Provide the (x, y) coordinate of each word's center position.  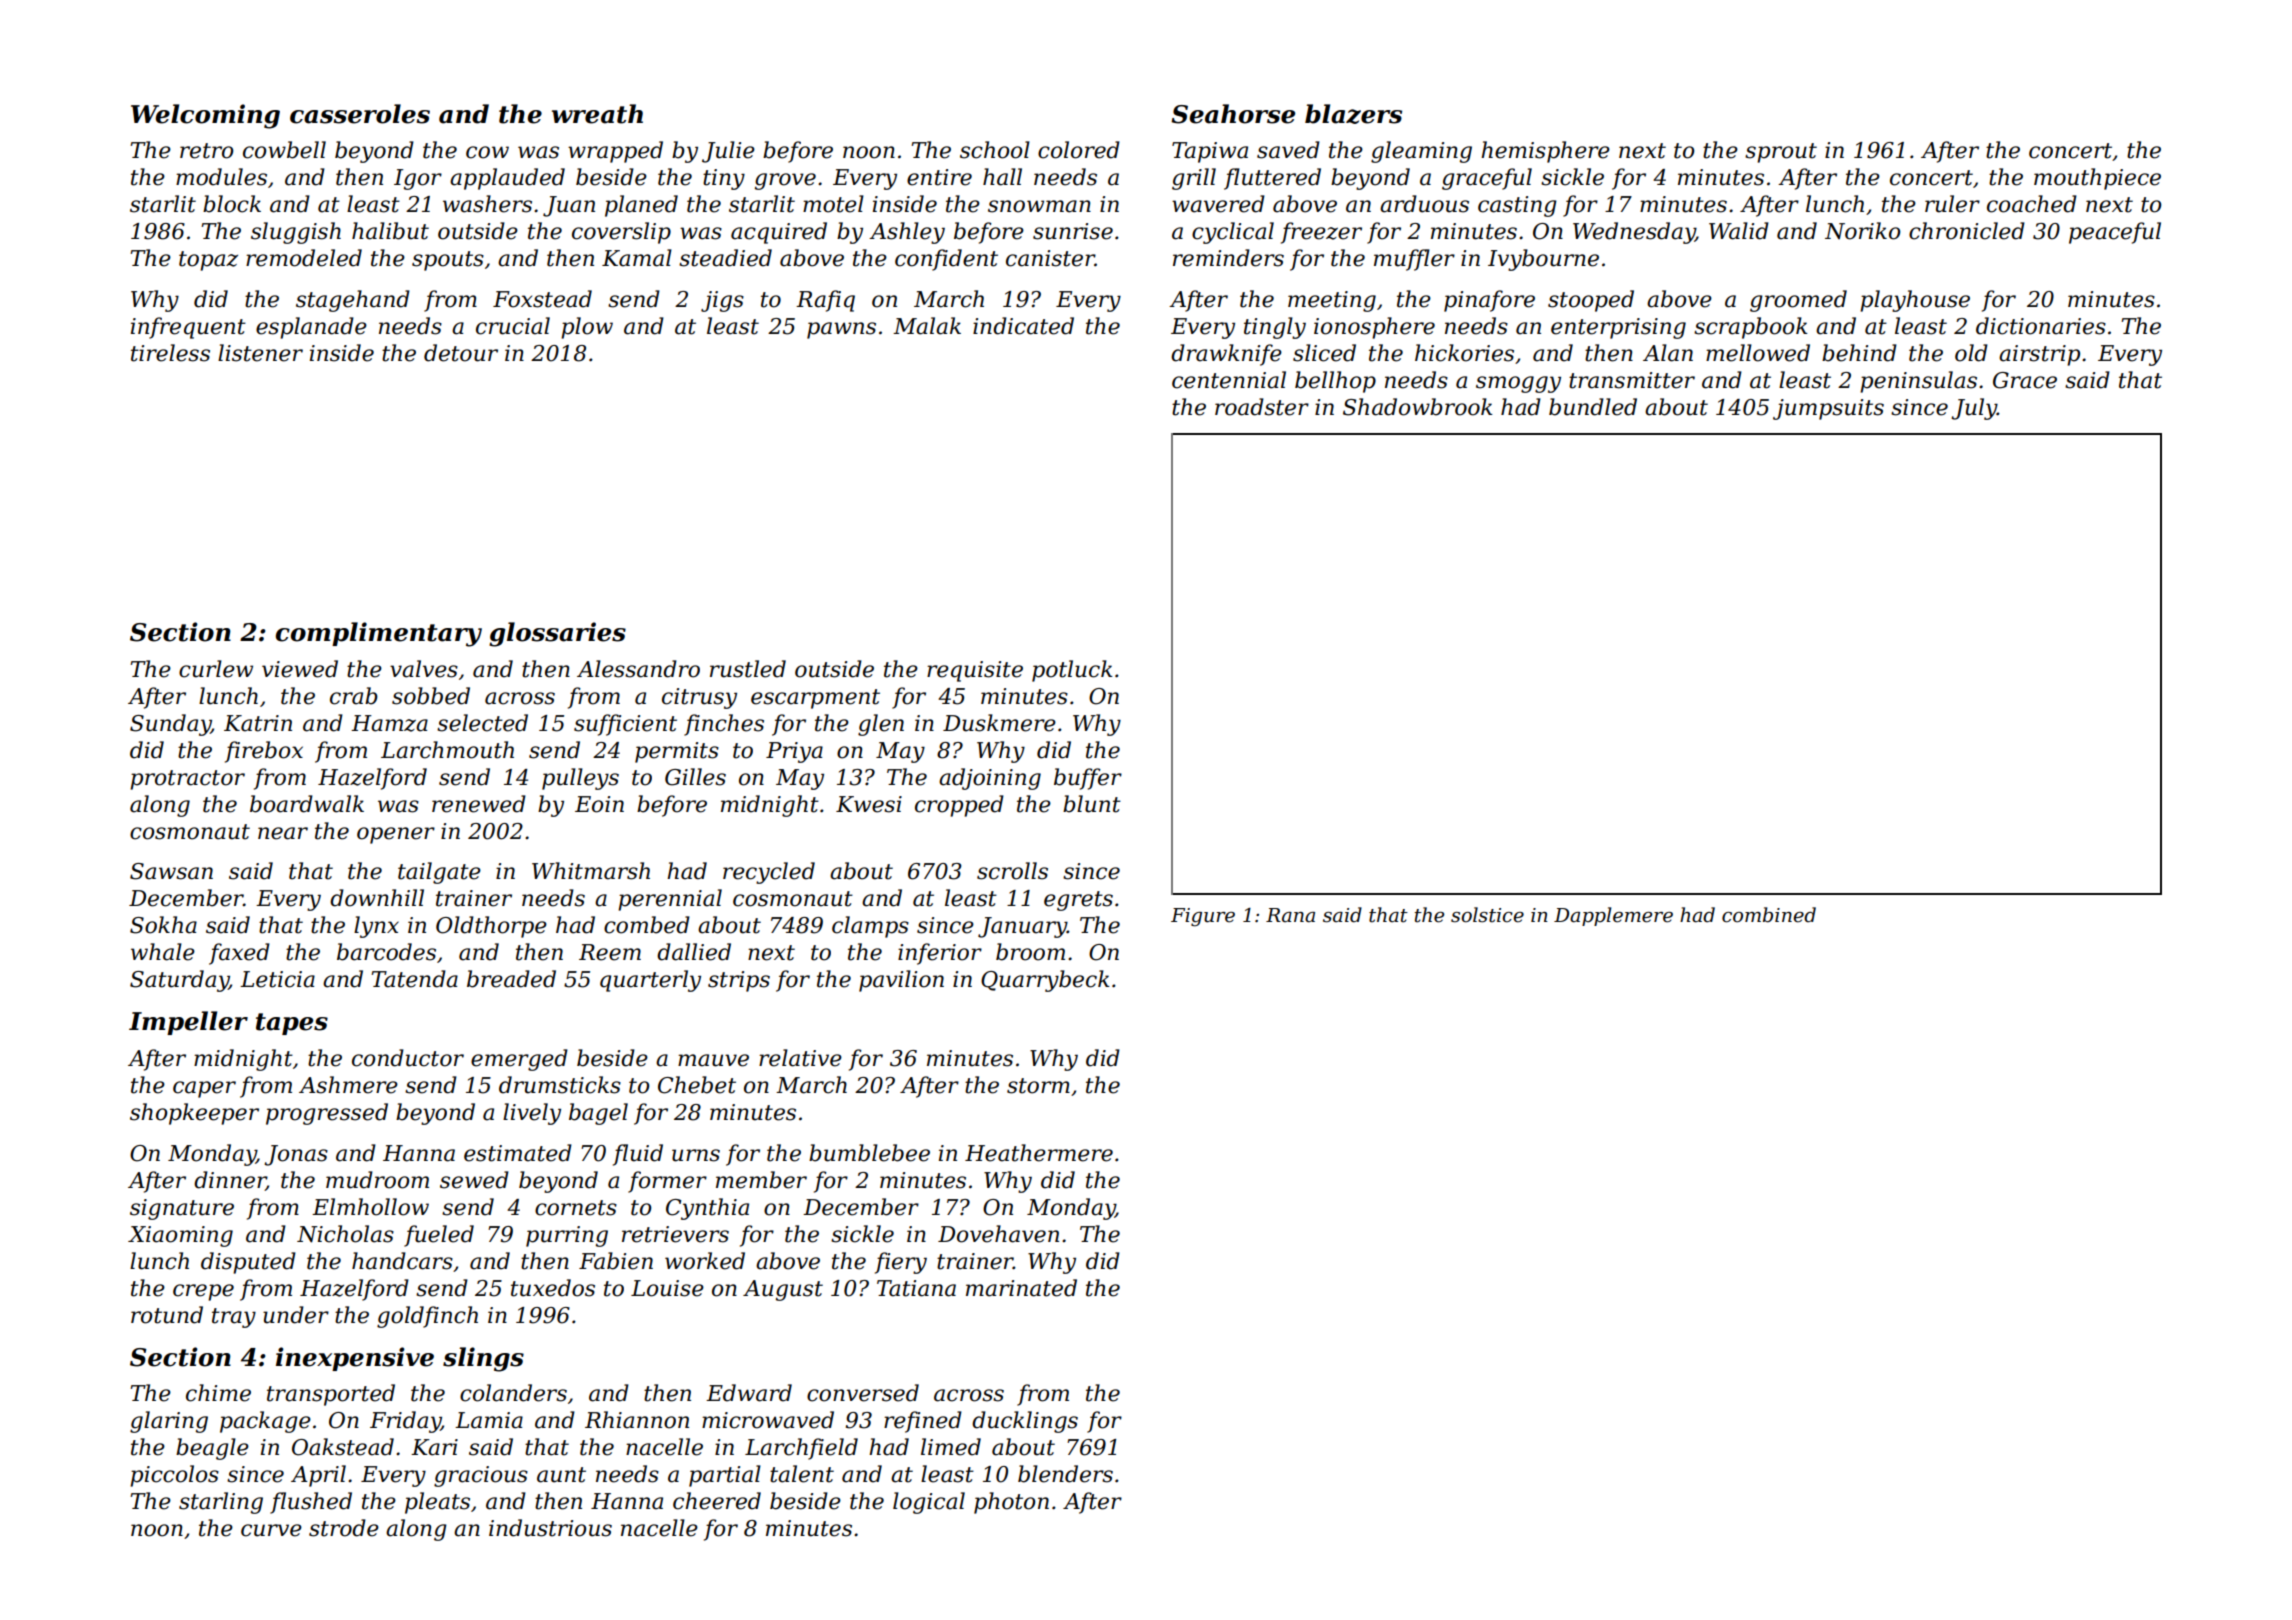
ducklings (1025, 1422)
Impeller (188, 1023)
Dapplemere (1613, 916)
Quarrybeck (1045, 981)
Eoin (599, 804)
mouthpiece (2097, 179)
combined (1769, 915)
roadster (1262, 407)
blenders (1065, 1474)
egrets (1078, 901)
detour (461, 353)
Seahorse (1233, 114)
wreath (597, 114)
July (1974, 409)
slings (483, 1359)
